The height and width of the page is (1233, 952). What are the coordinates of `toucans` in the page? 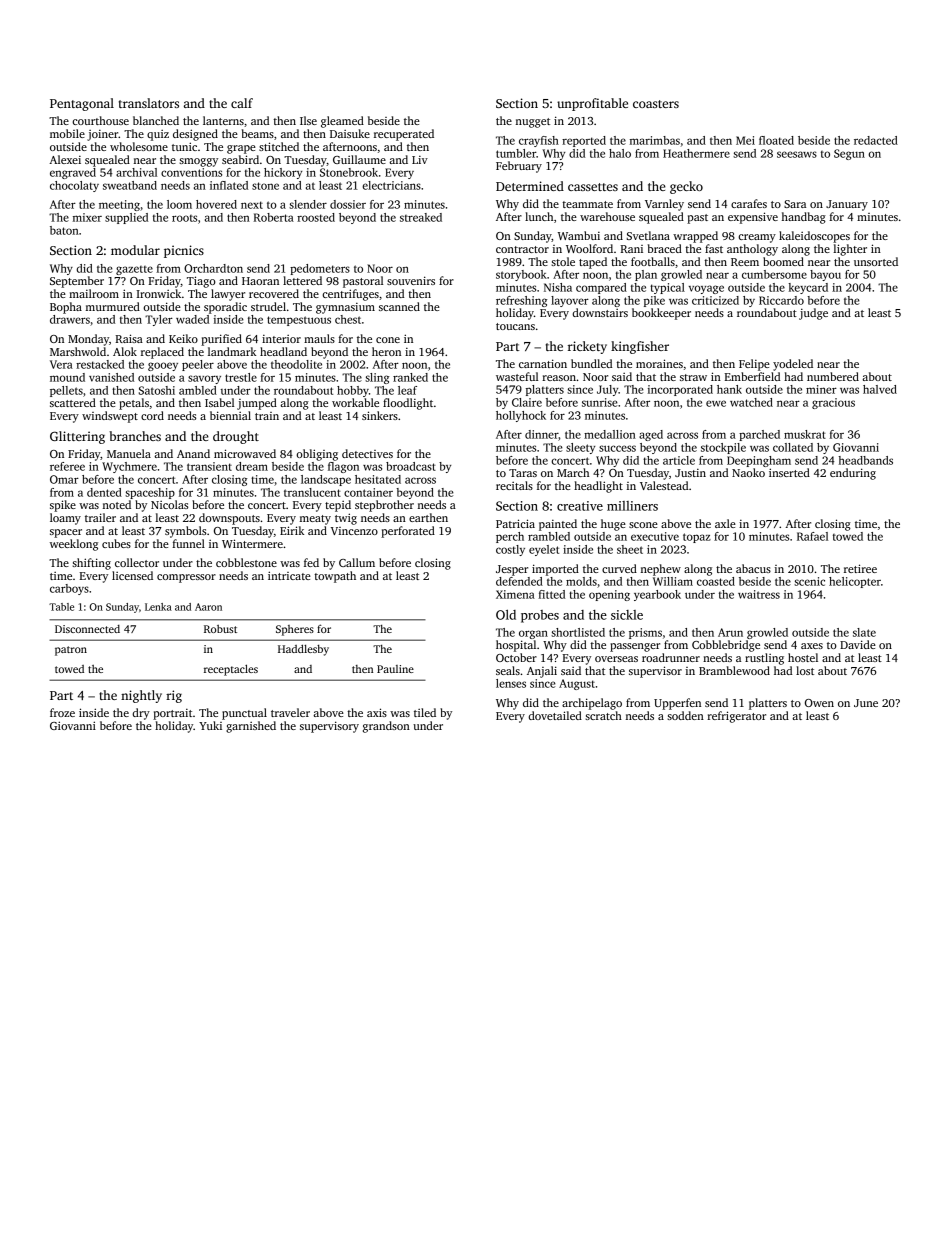 It's located at (515, 326).
